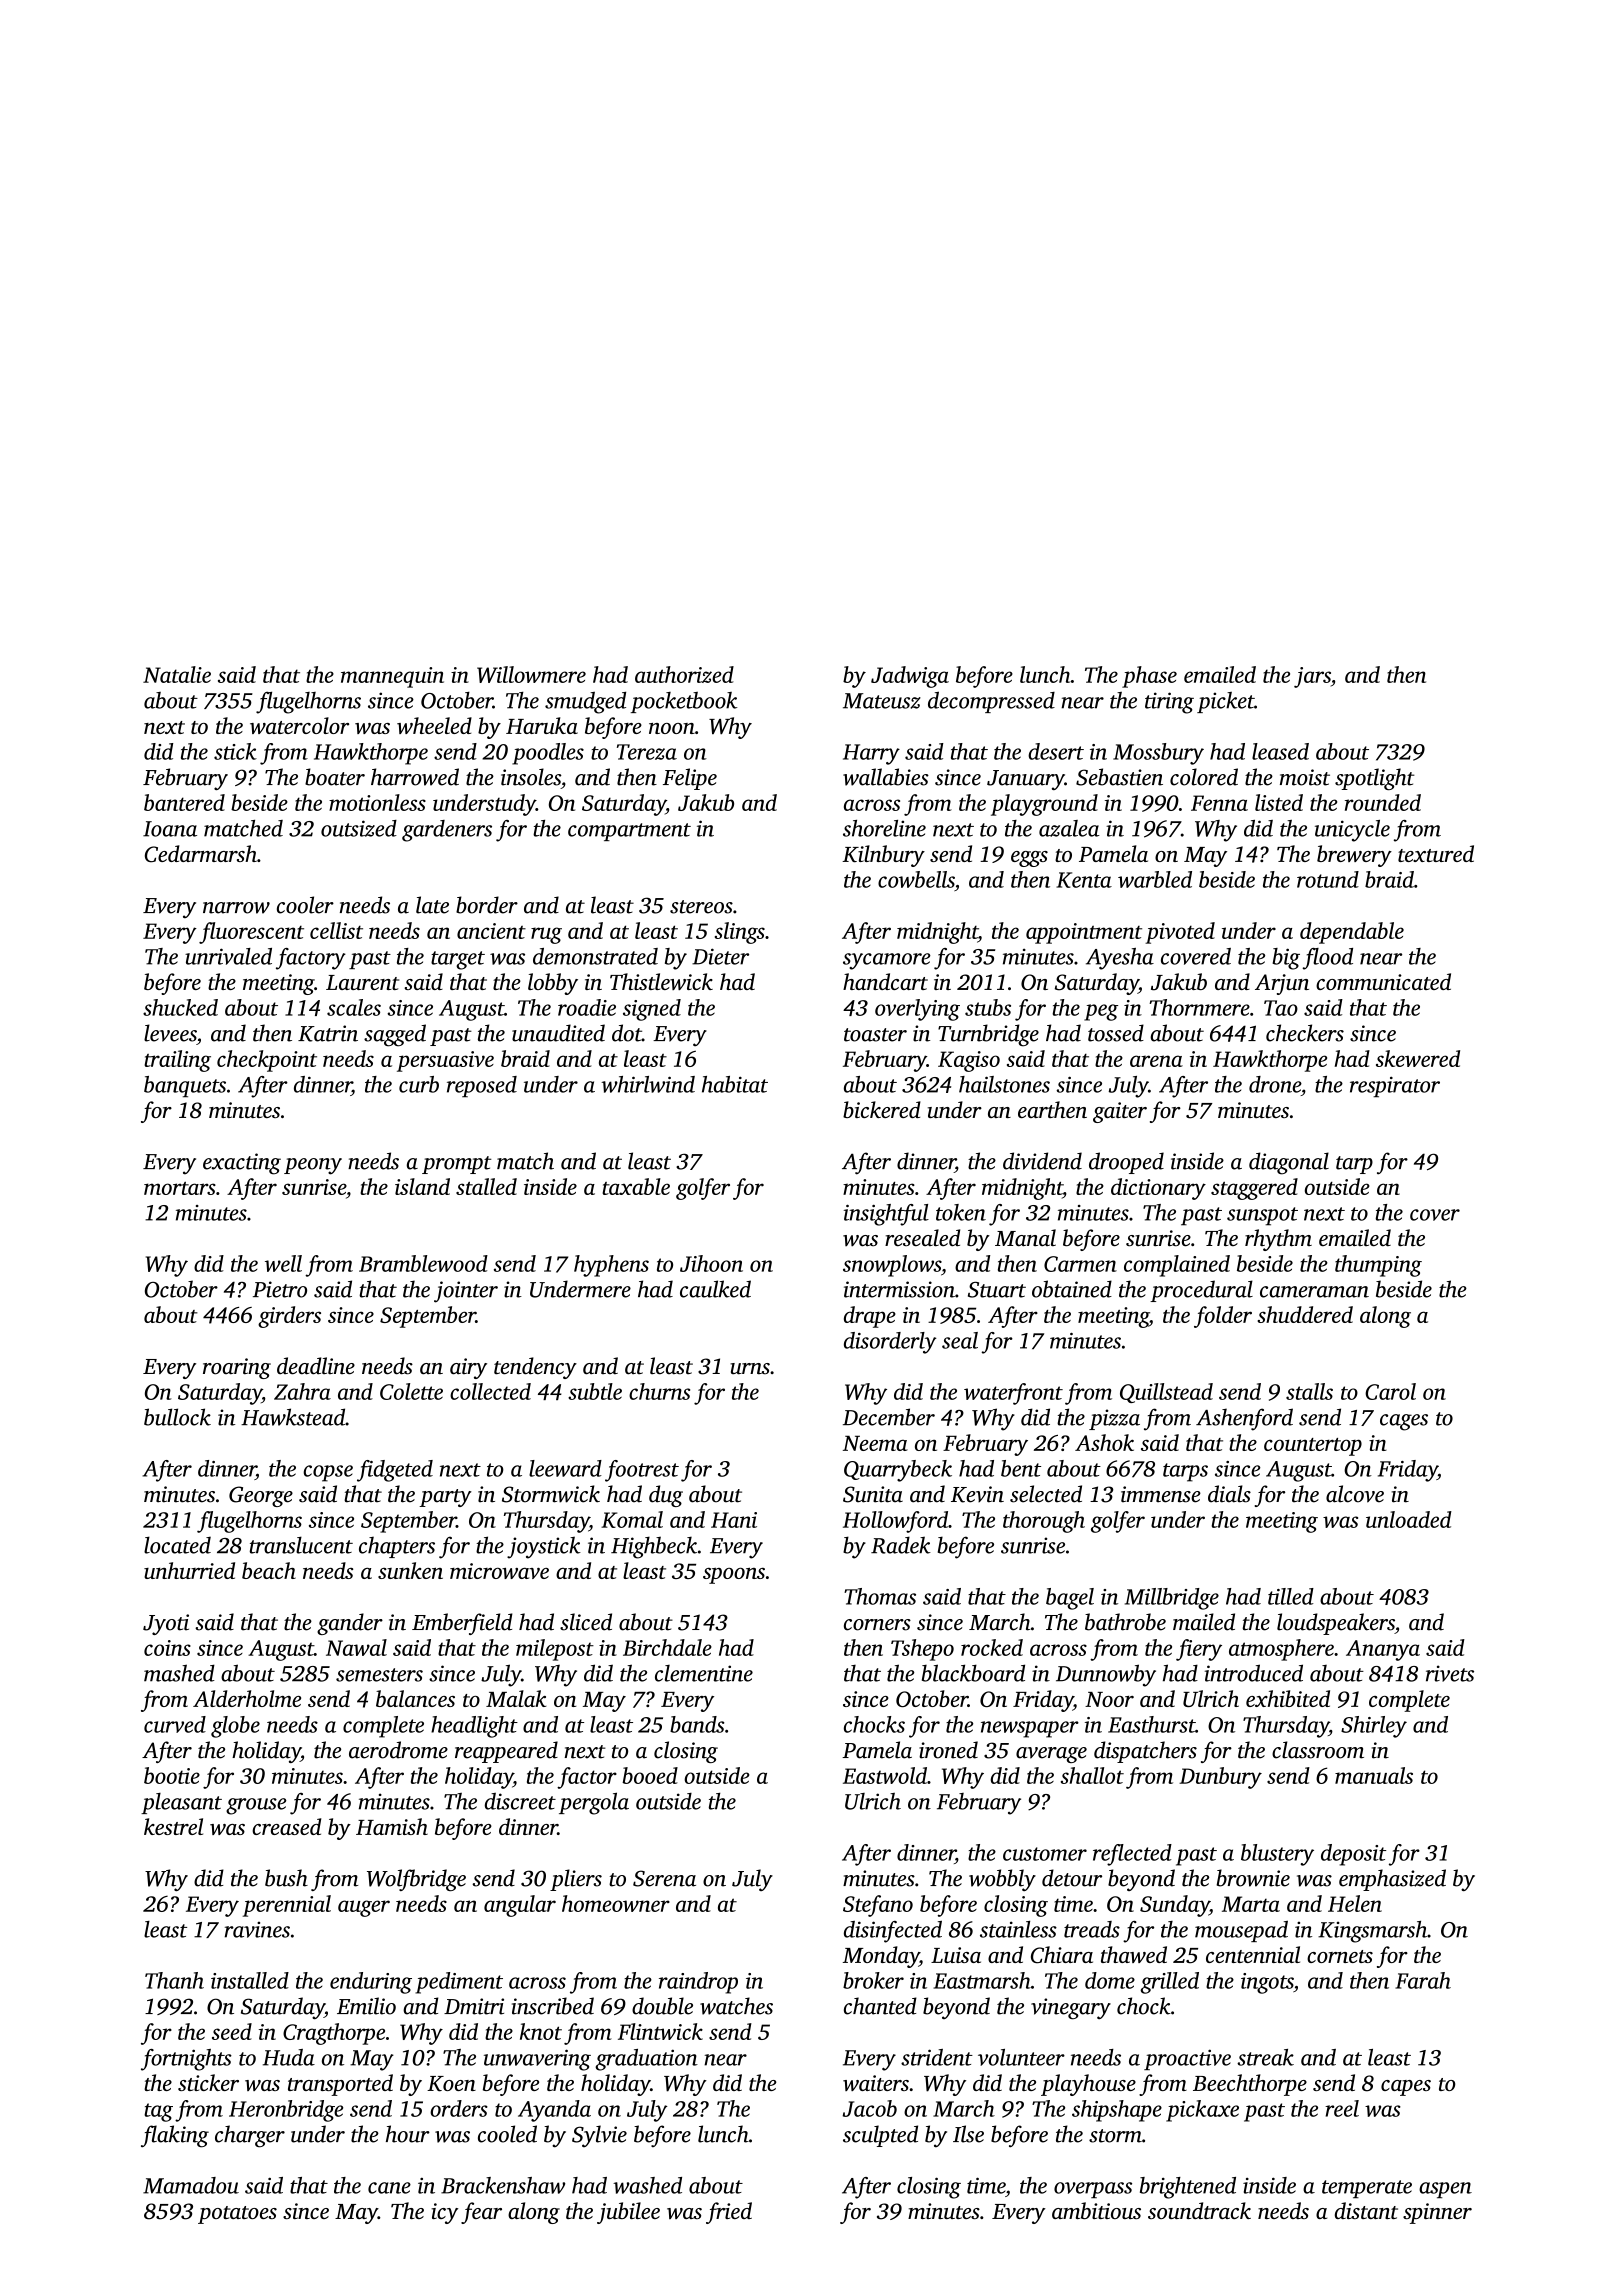 The height and width of the screenshot is (2292, 1620). I want to click on Willowmere, so click(531, 674).
